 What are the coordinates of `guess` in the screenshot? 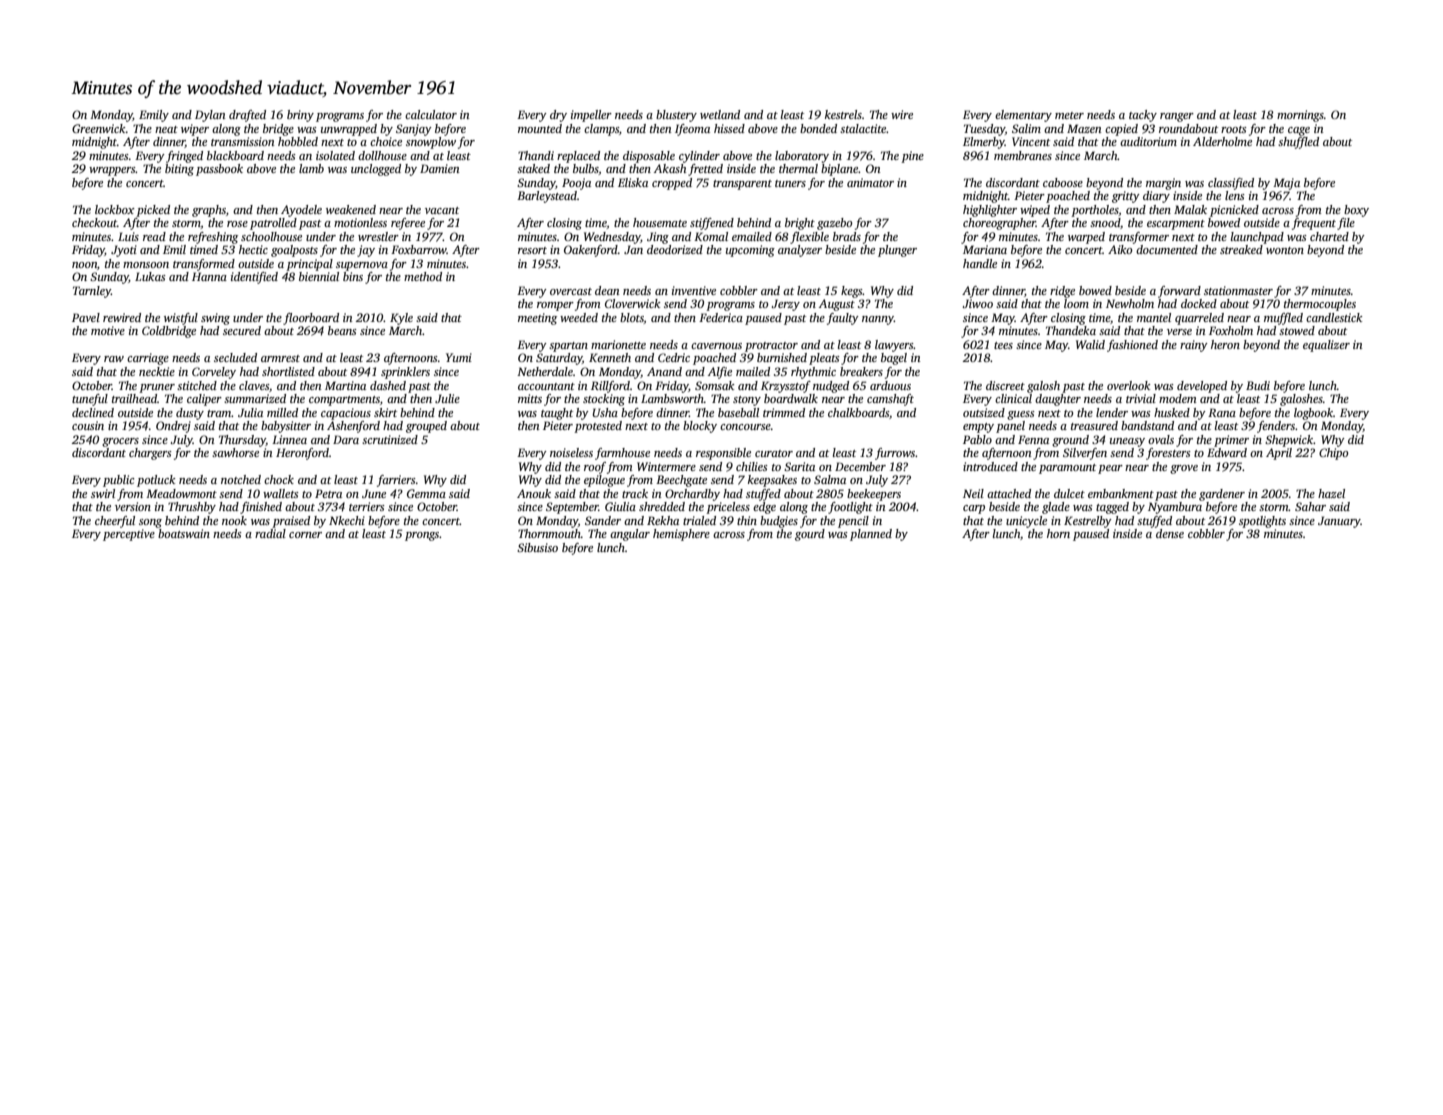 It's located at (1021, 415).
